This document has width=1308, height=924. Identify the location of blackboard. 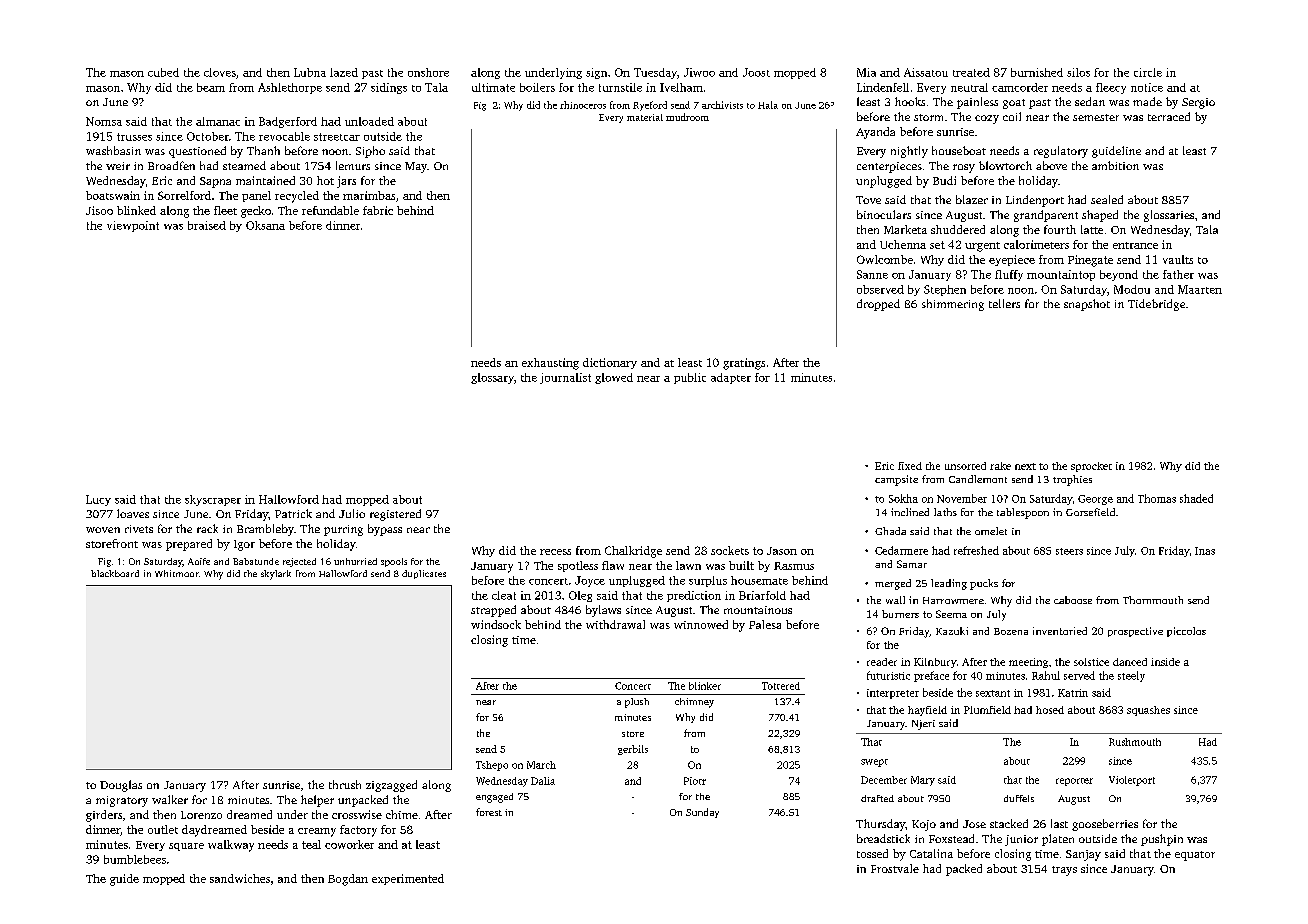
(115, 573).
